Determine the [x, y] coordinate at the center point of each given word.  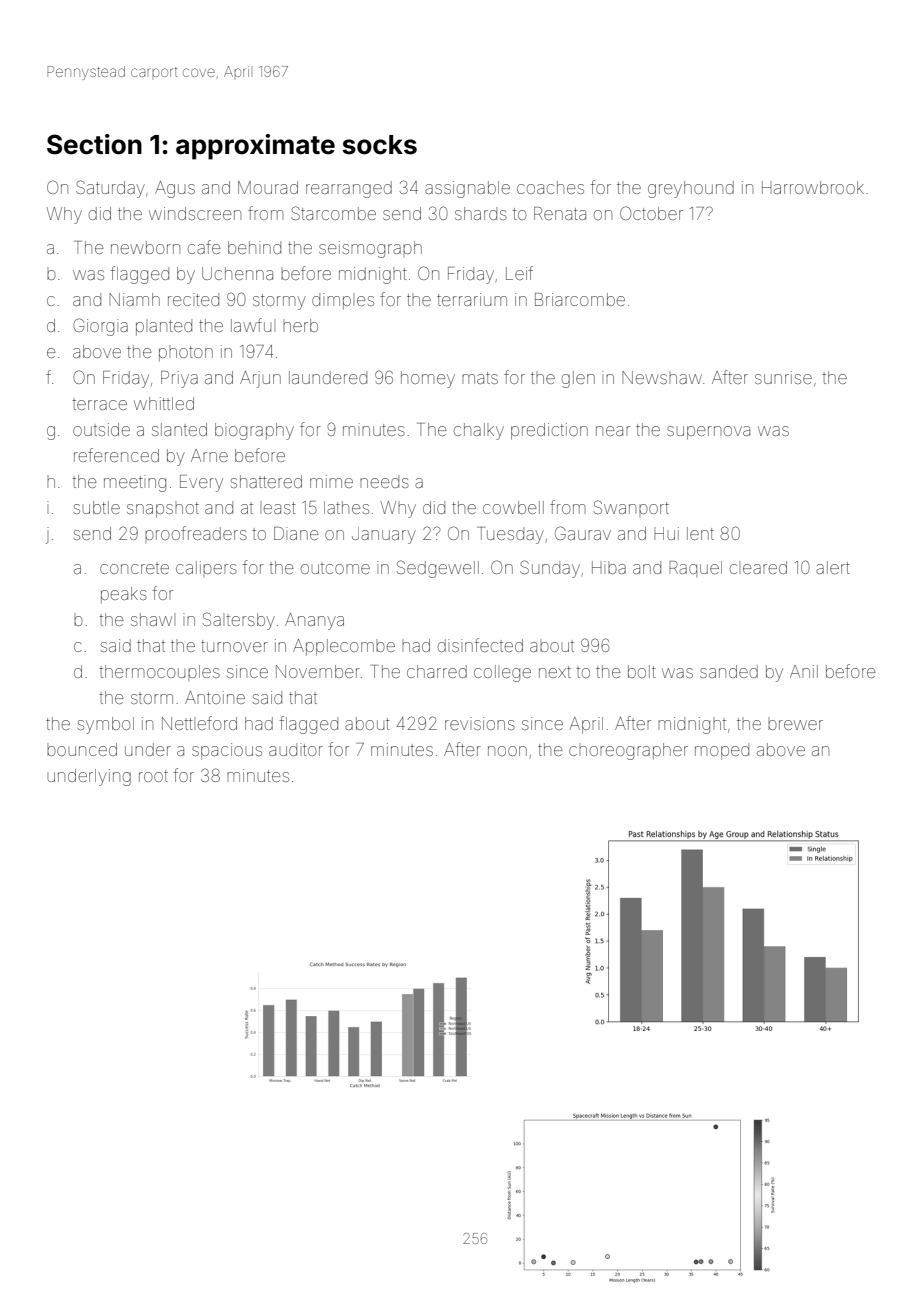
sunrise [783, 377]
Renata [560, 213]
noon [507, 751]
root [153, 776]
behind [254, 247]
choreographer [628, 751]
